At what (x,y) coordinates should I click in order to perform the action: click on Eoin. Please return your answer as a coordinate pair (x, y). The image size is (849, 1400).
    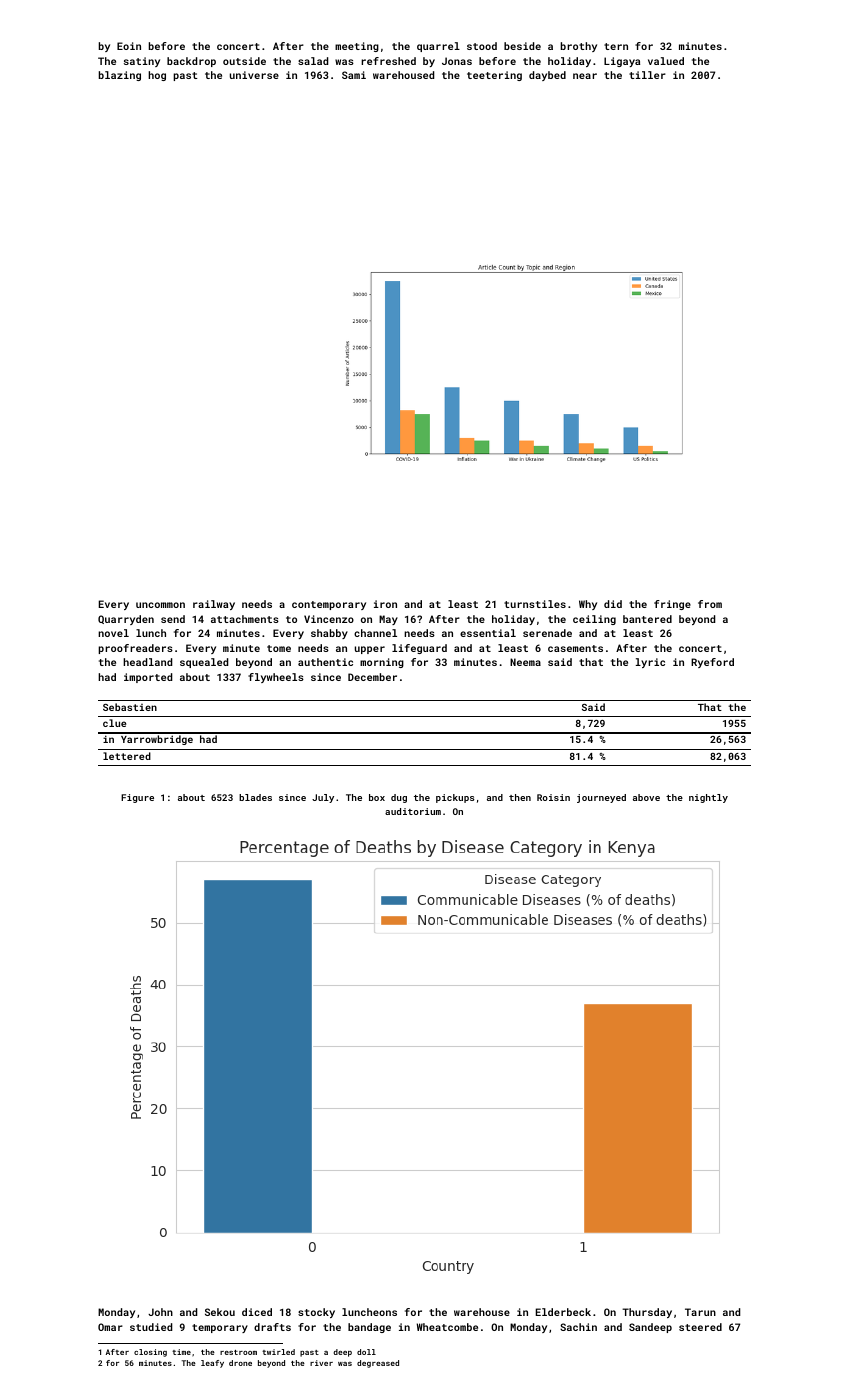
    Looking at the image, I should click on (129, 46).
